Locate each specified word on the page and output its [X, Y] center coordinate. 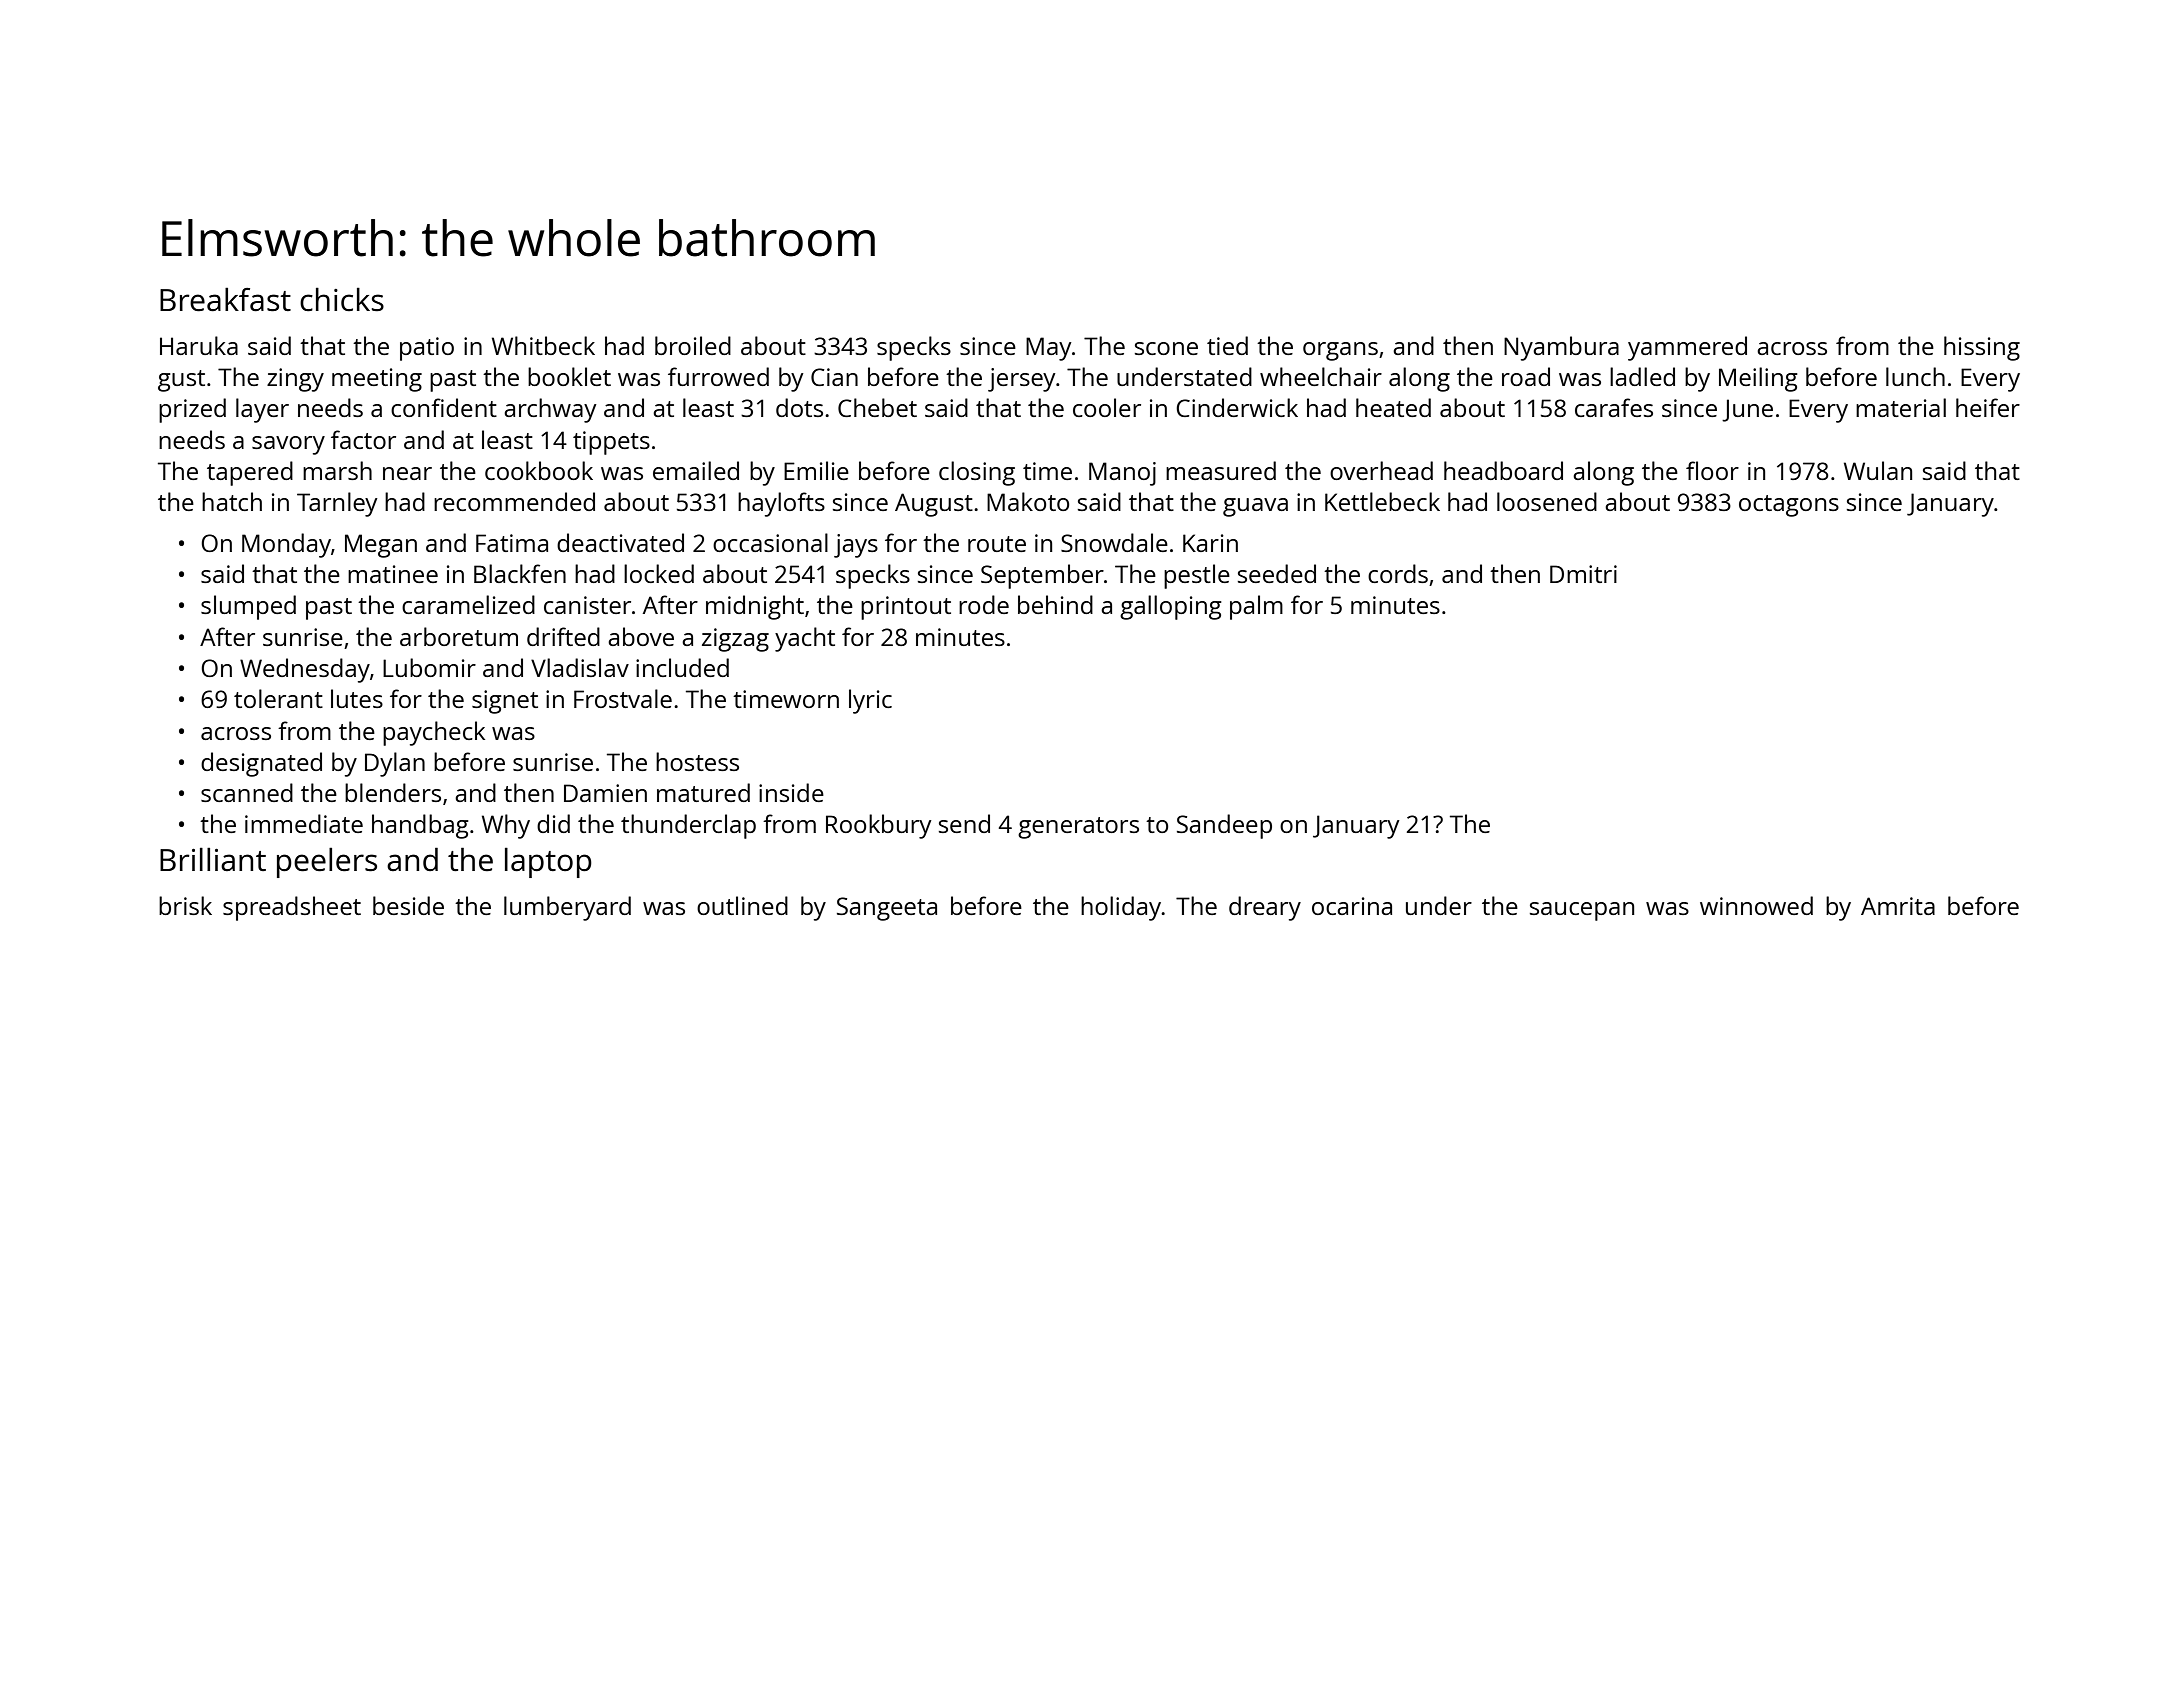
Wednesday [305, 670]
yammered [1687, 348]
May [1048, 349]
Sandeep [1224, 826]
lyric [870, 701]
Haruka [199, 345]
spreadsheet [292, 908]
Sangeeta [887, 909]
